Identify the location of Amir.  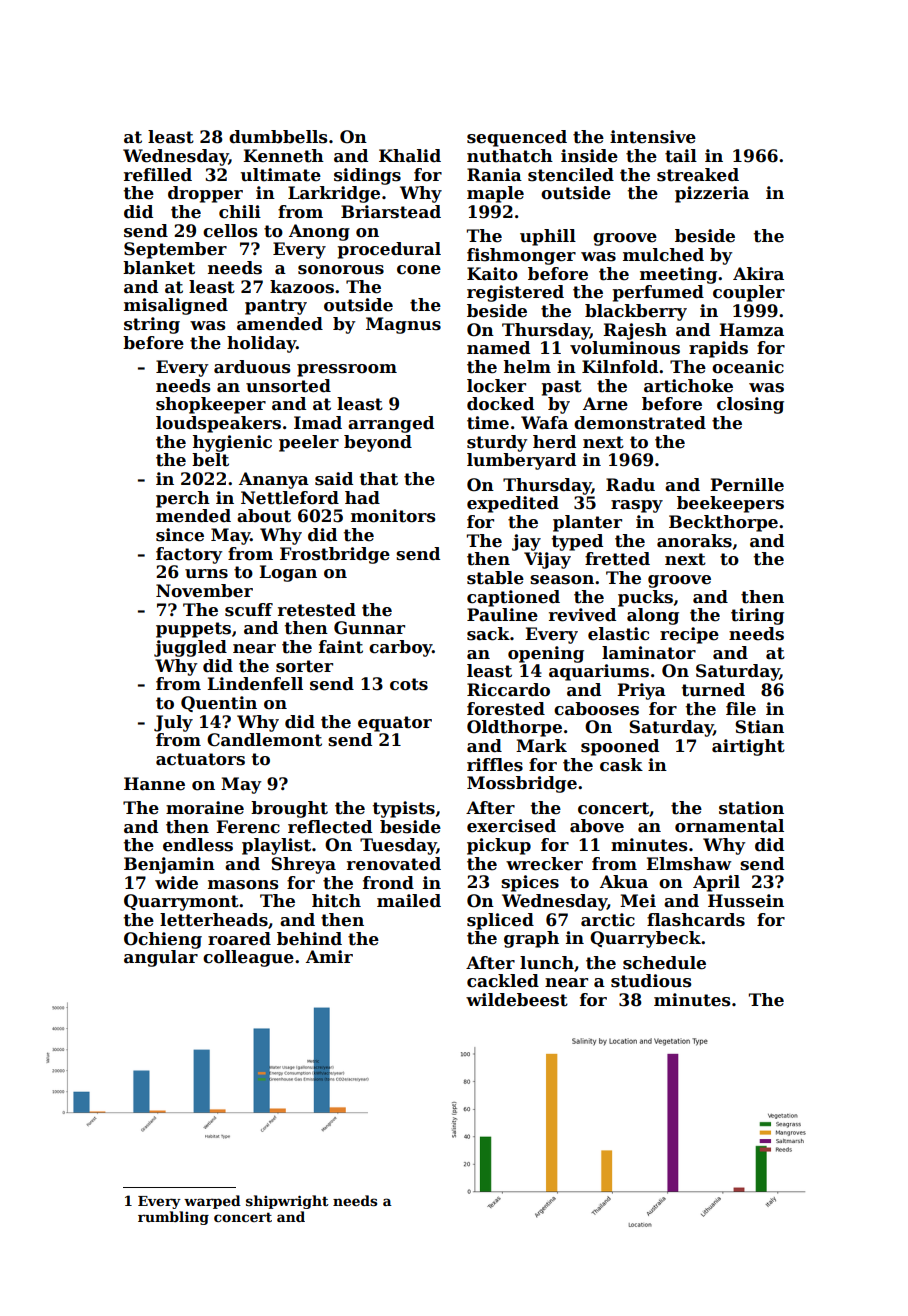
(329, 956).
